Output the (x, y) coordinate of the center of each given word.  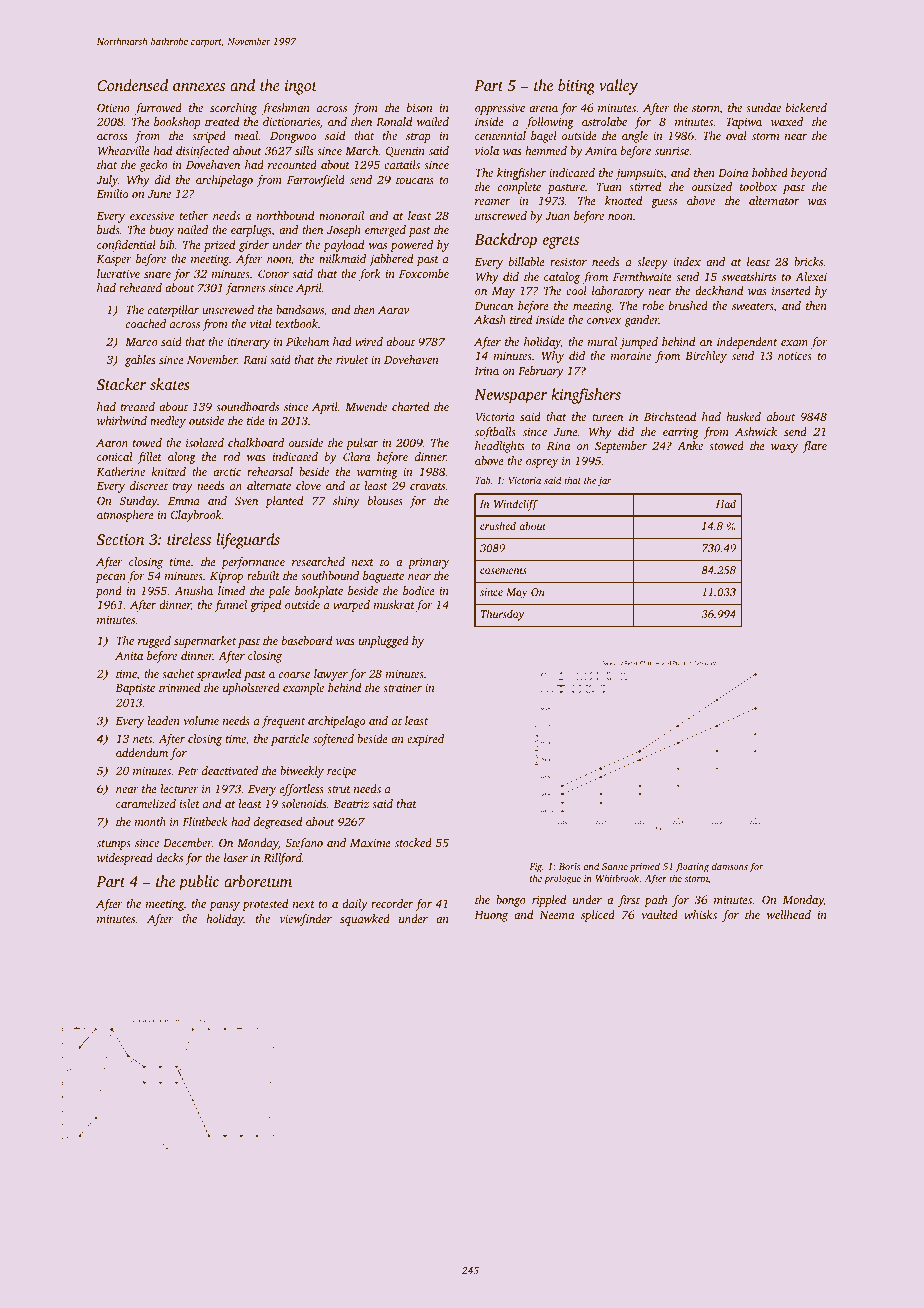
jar (605, 481)
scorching (233, 109)
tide (256, 420)
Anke (690, 445)
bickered (806, 107)
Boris (569, 866)
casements (503, 570)
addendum (142, 752)
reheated (140, 287)
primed (645, 867)
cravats (427, 486)
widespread (125, 859)
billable (527, 261)
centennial (500, 135)
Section (120, 539)
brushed (688, 305)
